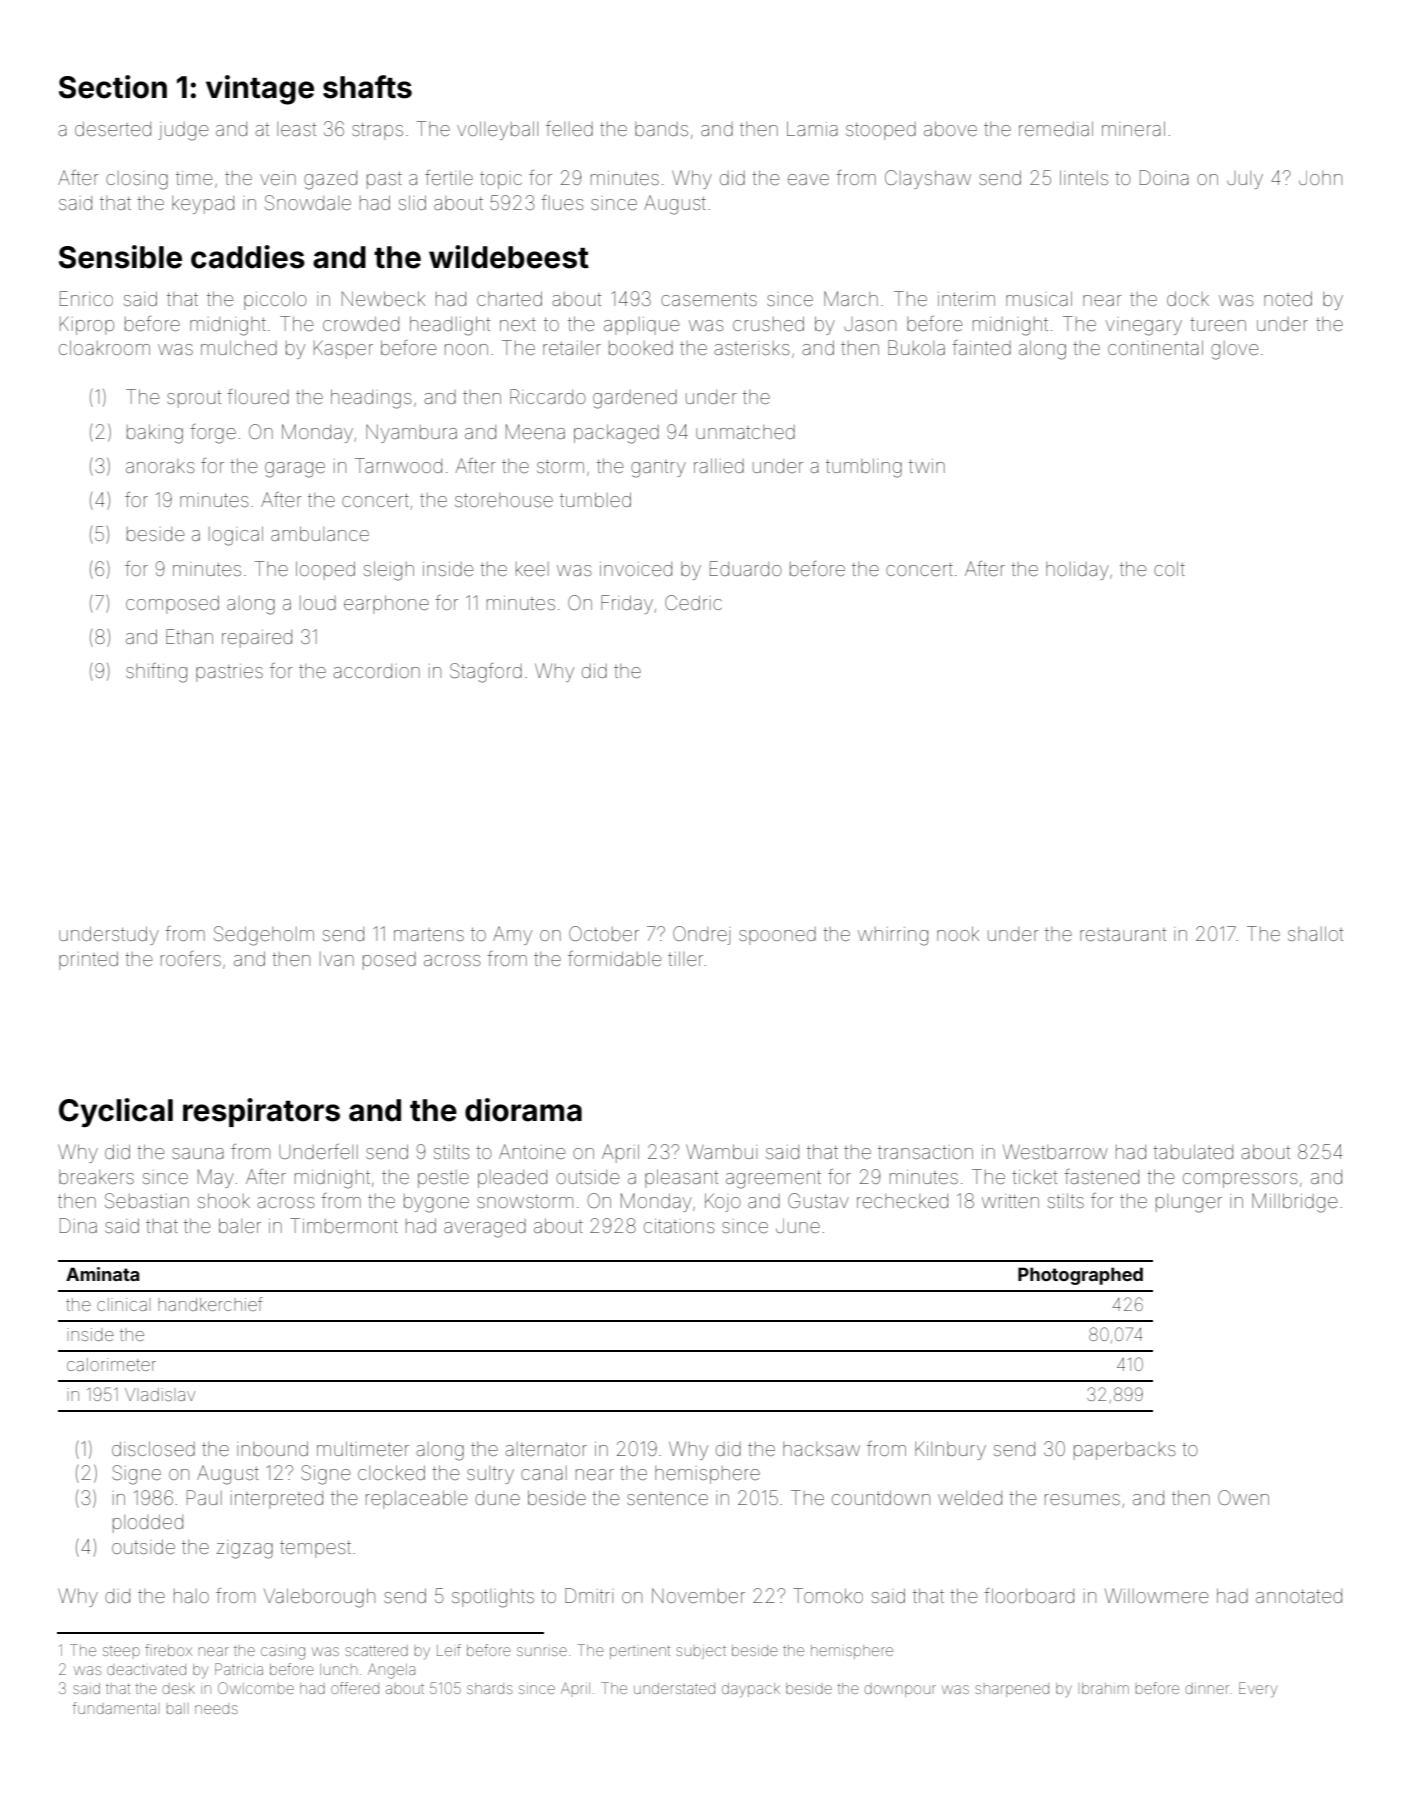 This screenshot has height=1815, width=1402. What do you see at coordinates (264, 936) in the screenshot?
I see `Sedgeholm` at bounding box center [264, 936].
